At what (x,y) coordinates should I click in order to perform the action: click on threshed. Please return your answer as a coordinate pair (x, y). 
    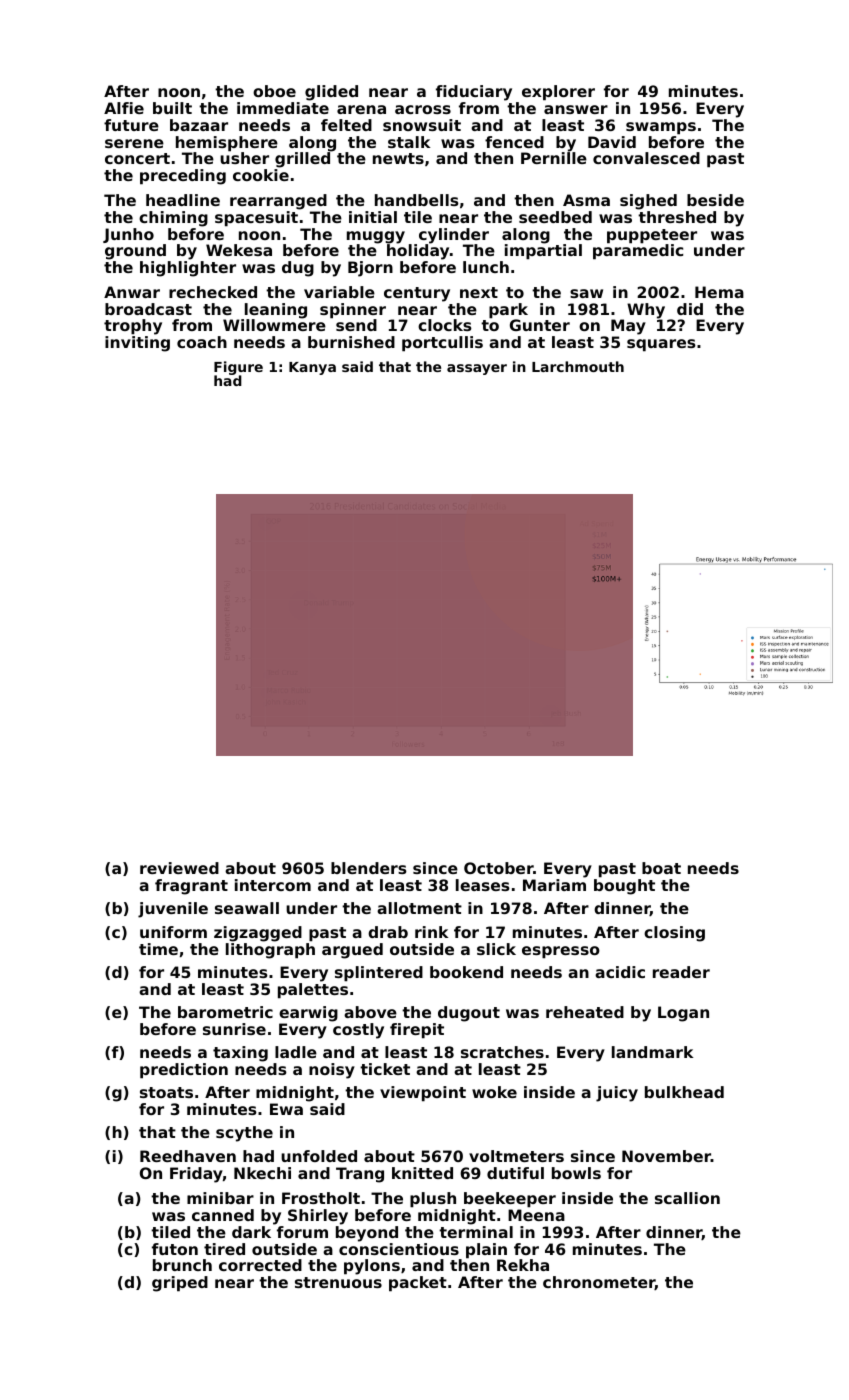
    Looking at the image, I should click on (677, 217).
